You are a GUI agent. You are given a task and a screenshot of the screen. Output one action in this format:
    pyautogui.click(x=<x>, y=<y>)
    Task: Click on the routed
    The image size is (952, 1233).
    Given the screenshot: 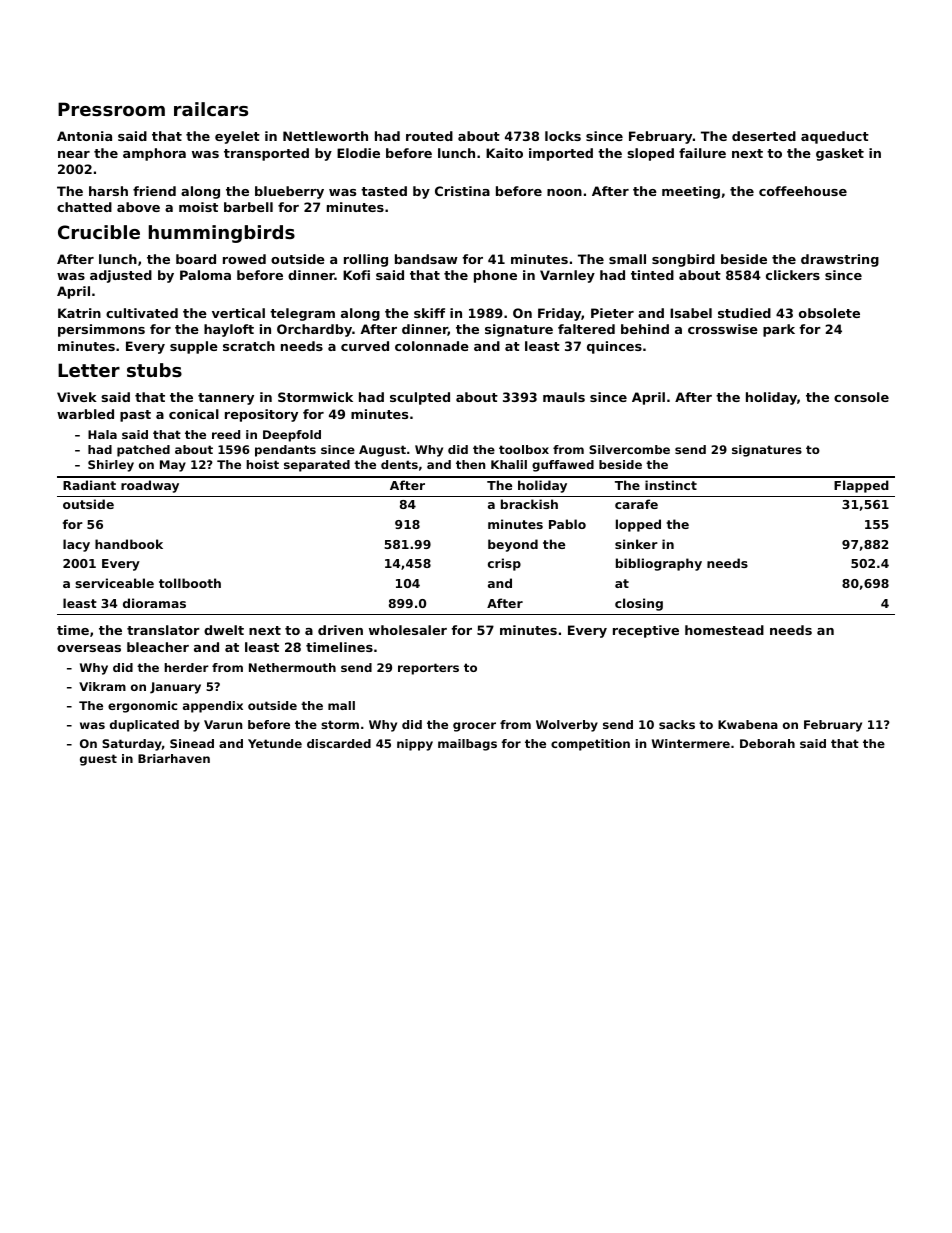 What is the action you would take?
    pyautogui.click(x=429, y=136)
